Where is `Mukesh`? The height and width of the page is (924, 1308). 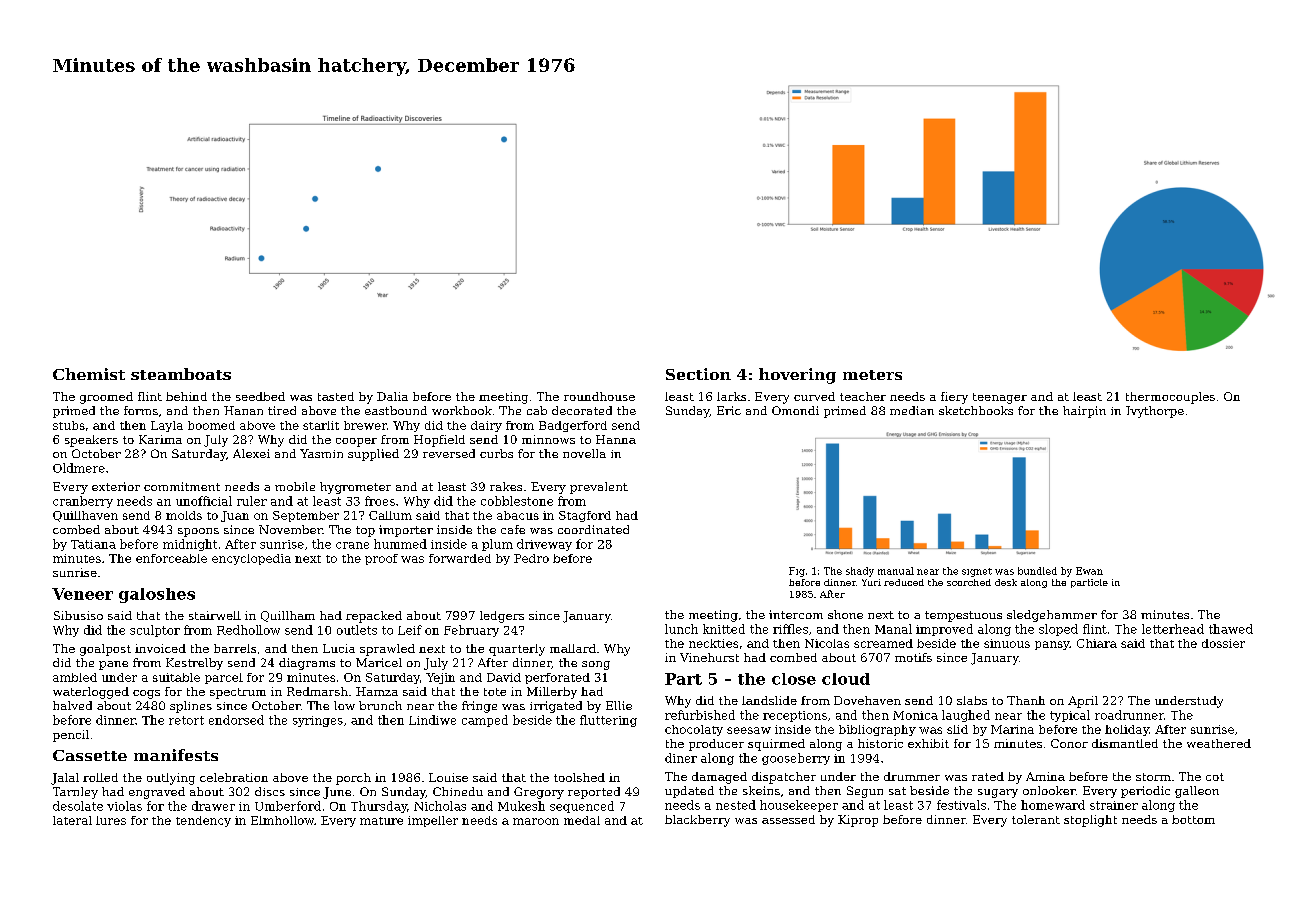 Mukesh is located at coordinates (521, 806).
